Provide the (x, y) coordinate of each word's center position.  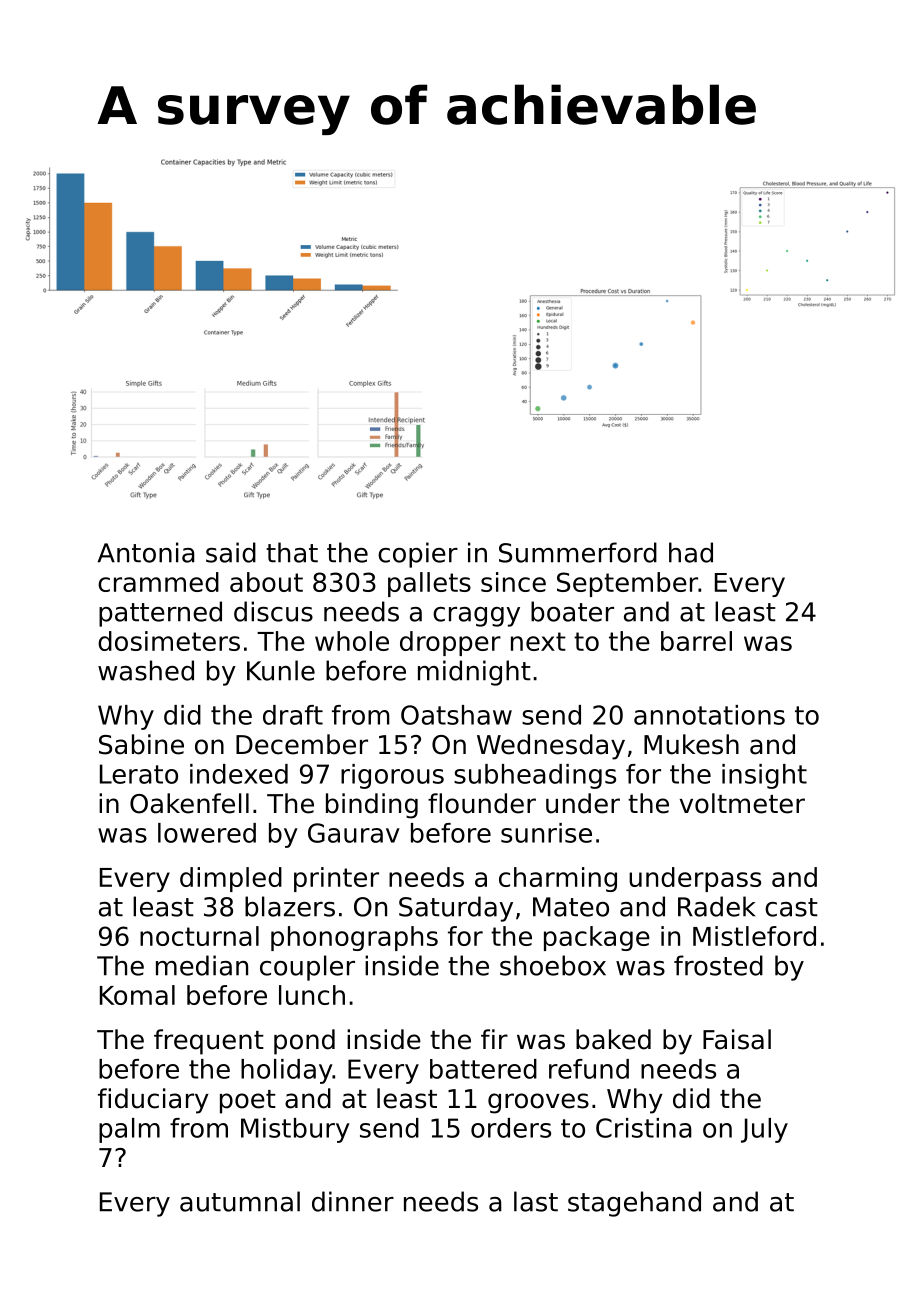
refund (589, 1069)
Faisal (737, 1039)
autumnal (240, 1201)
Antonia (146, 552)
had (691, 552)
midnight (474, 673)
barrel (696, 641)
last (536, 1201)
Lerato (139, 774)
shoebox (553, 965)
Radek (716, 906)
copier (418, 555)
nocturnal (199, 936)
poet (248, 1102)
